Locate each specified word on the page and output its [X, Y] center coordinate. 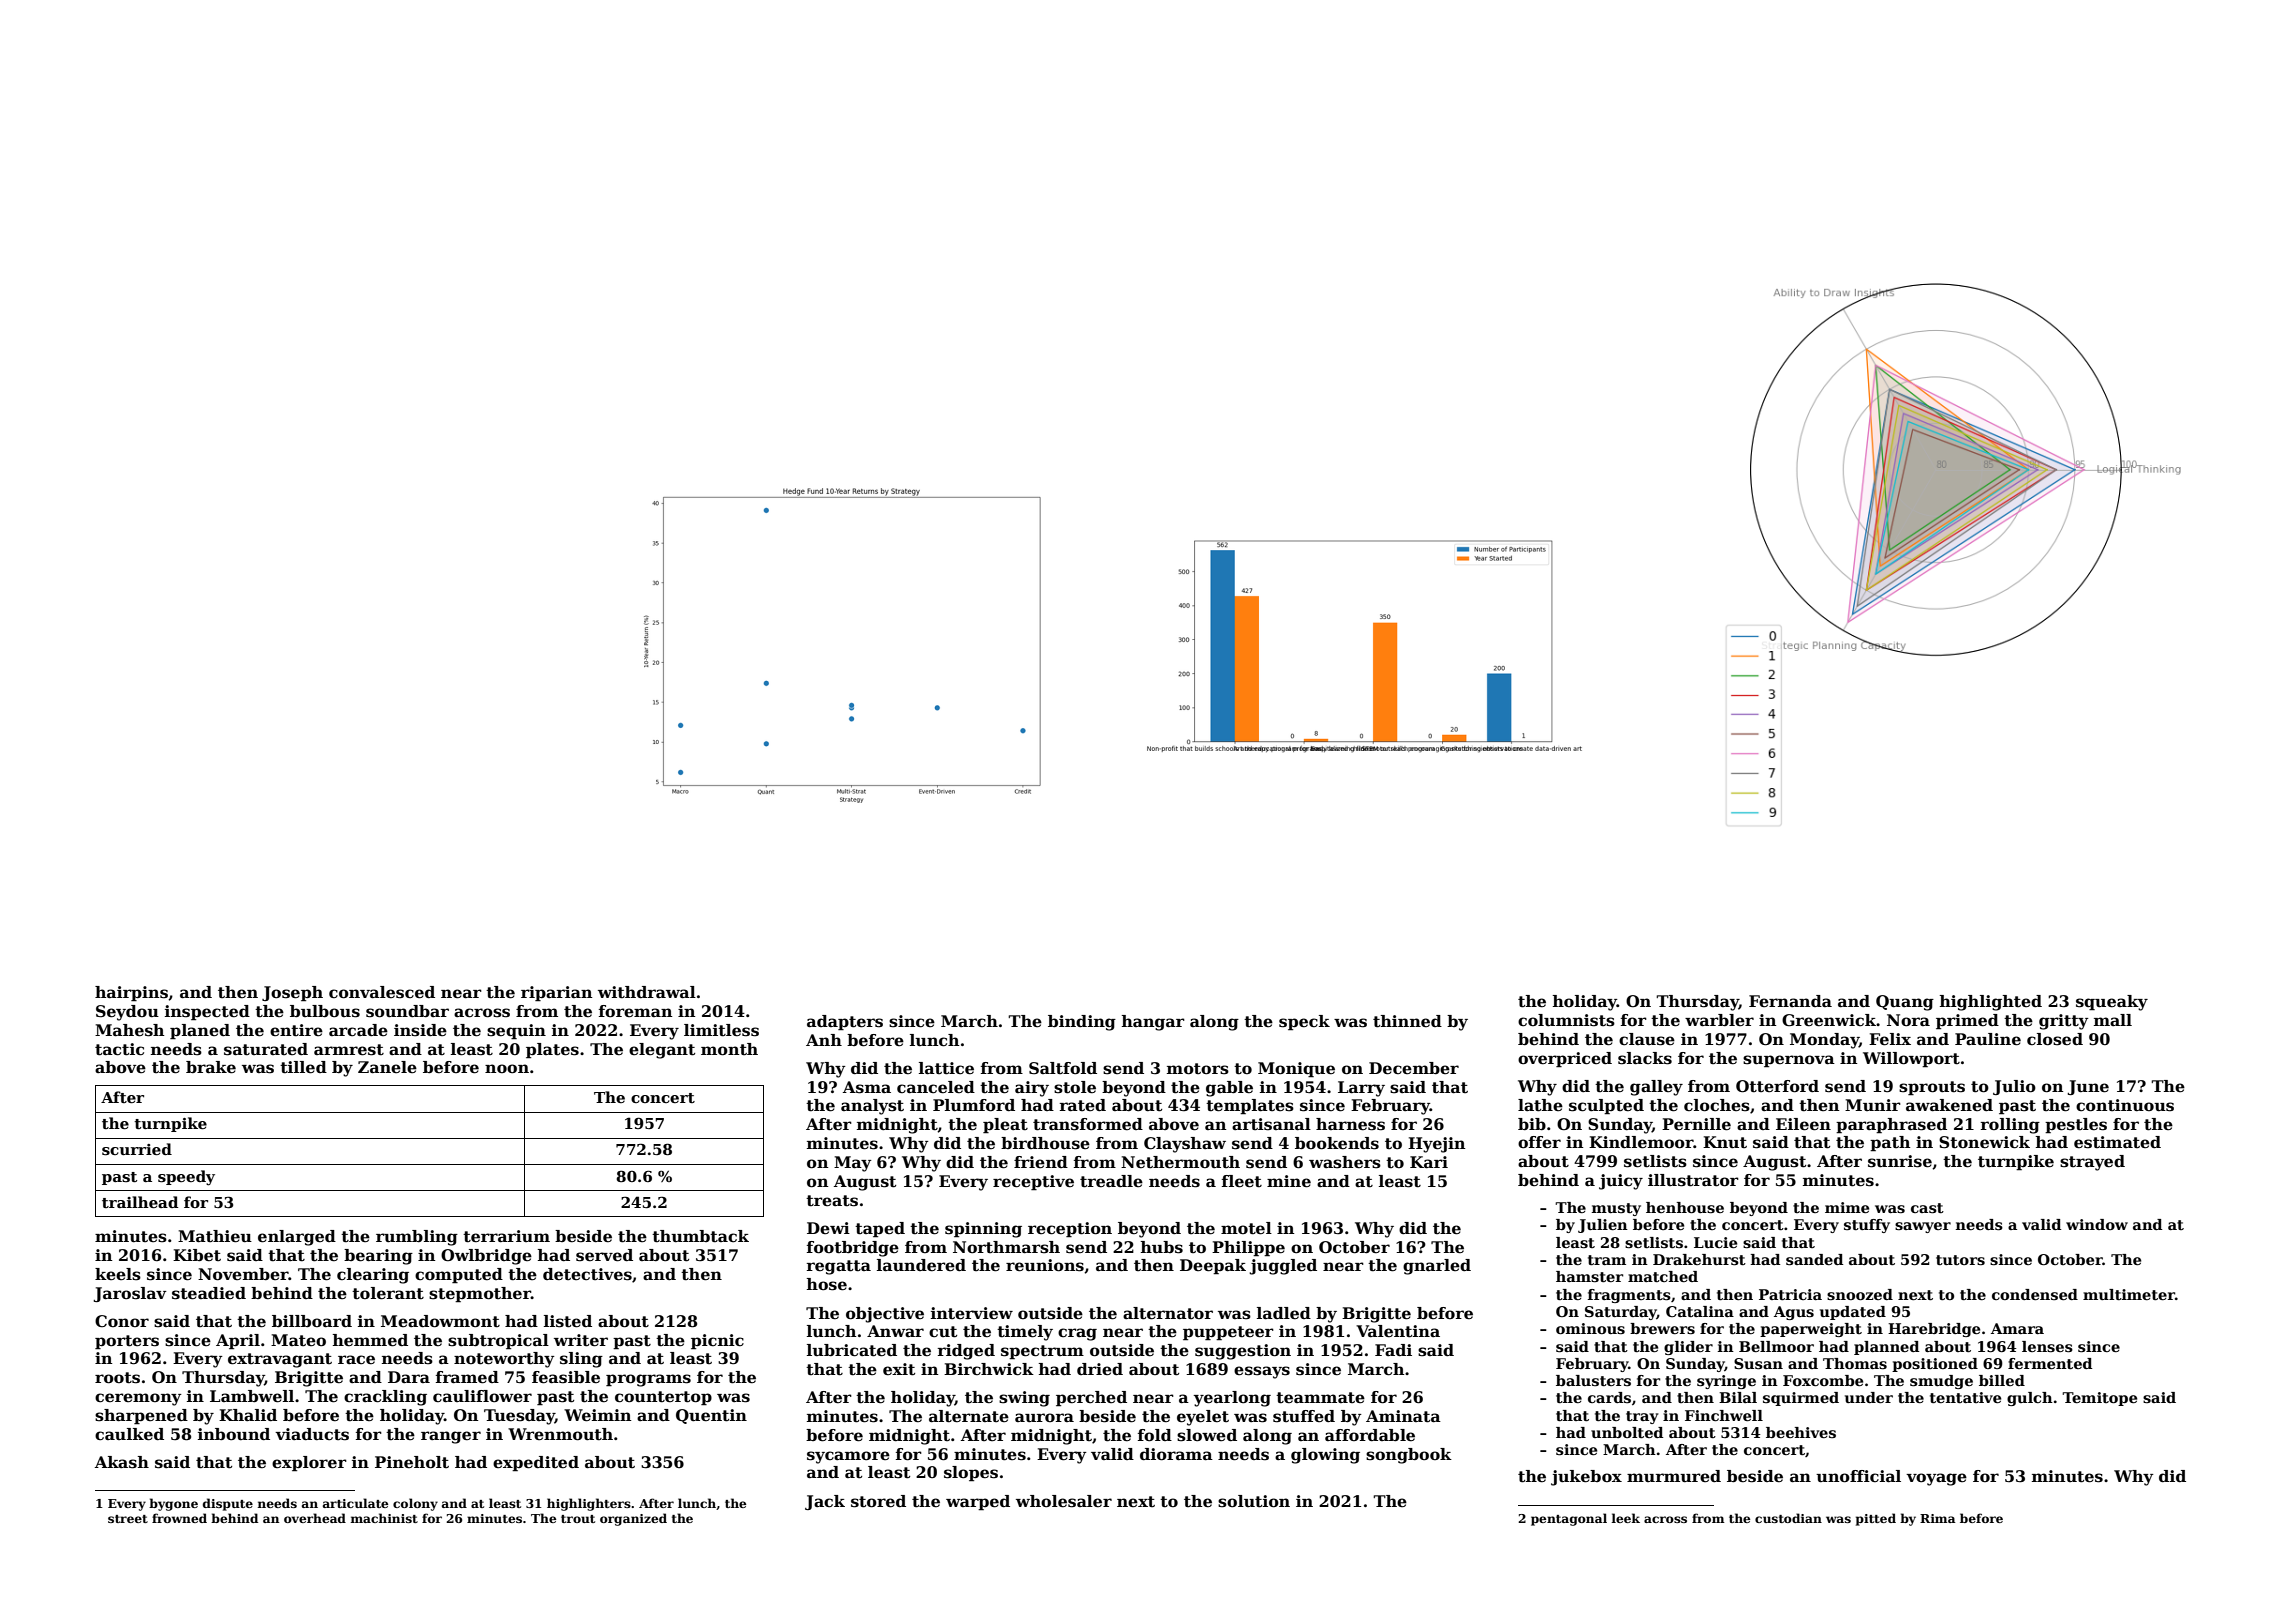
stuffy [1867, 1226]
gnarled [1437, 1267]
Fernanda [1790, 1001]
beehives [1801, 1432]
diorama [1176, 1454]
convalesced [382, 992]
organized [633, 1519]
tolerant [388, 1293]
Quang [1905, 1003]
